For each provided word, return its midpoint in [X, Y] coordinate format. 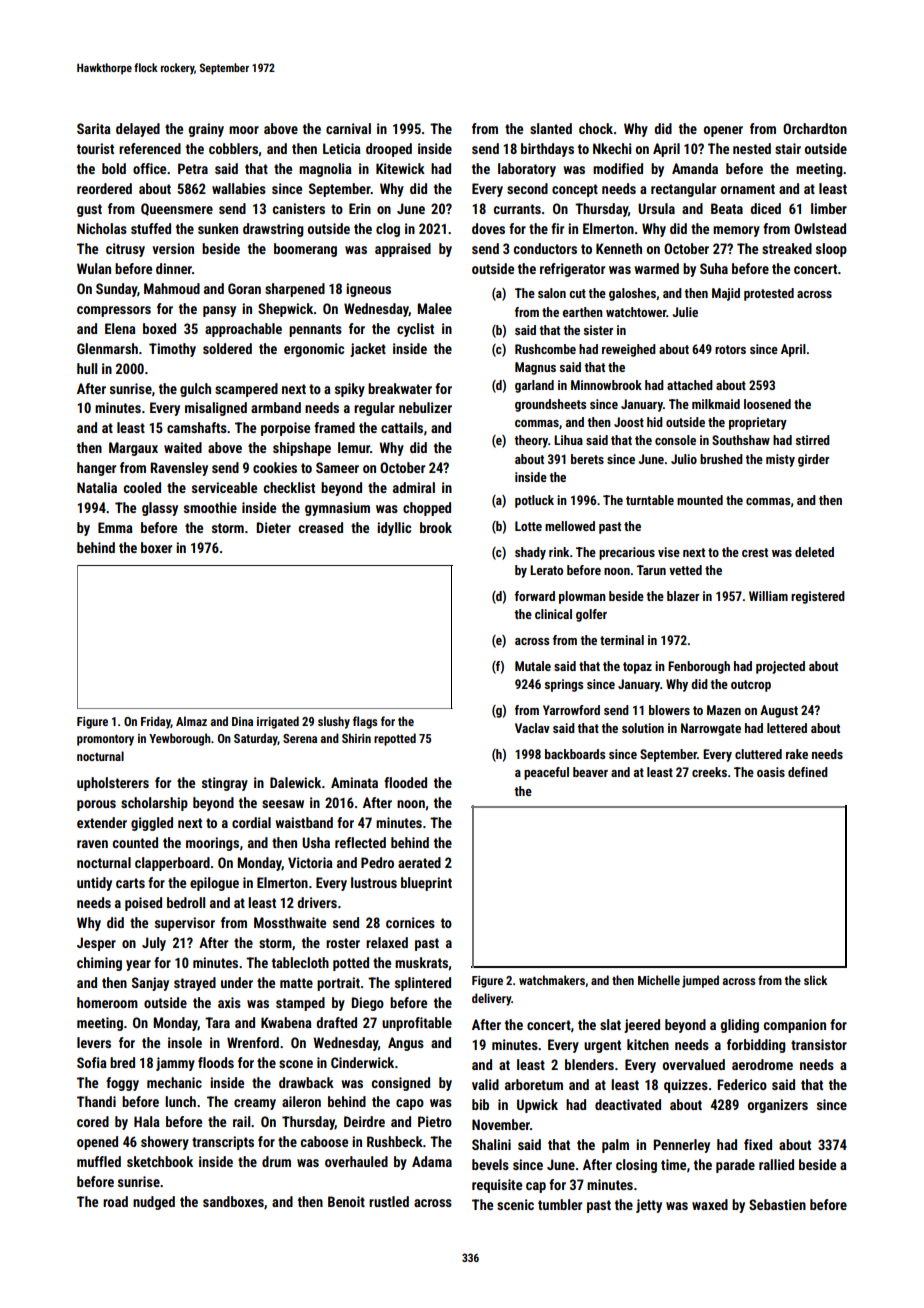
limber [829, 208]
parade [735, 1166]
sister [598, 330]
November [501, 1124]
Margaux [133, 449]
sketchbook [160, 1161]
